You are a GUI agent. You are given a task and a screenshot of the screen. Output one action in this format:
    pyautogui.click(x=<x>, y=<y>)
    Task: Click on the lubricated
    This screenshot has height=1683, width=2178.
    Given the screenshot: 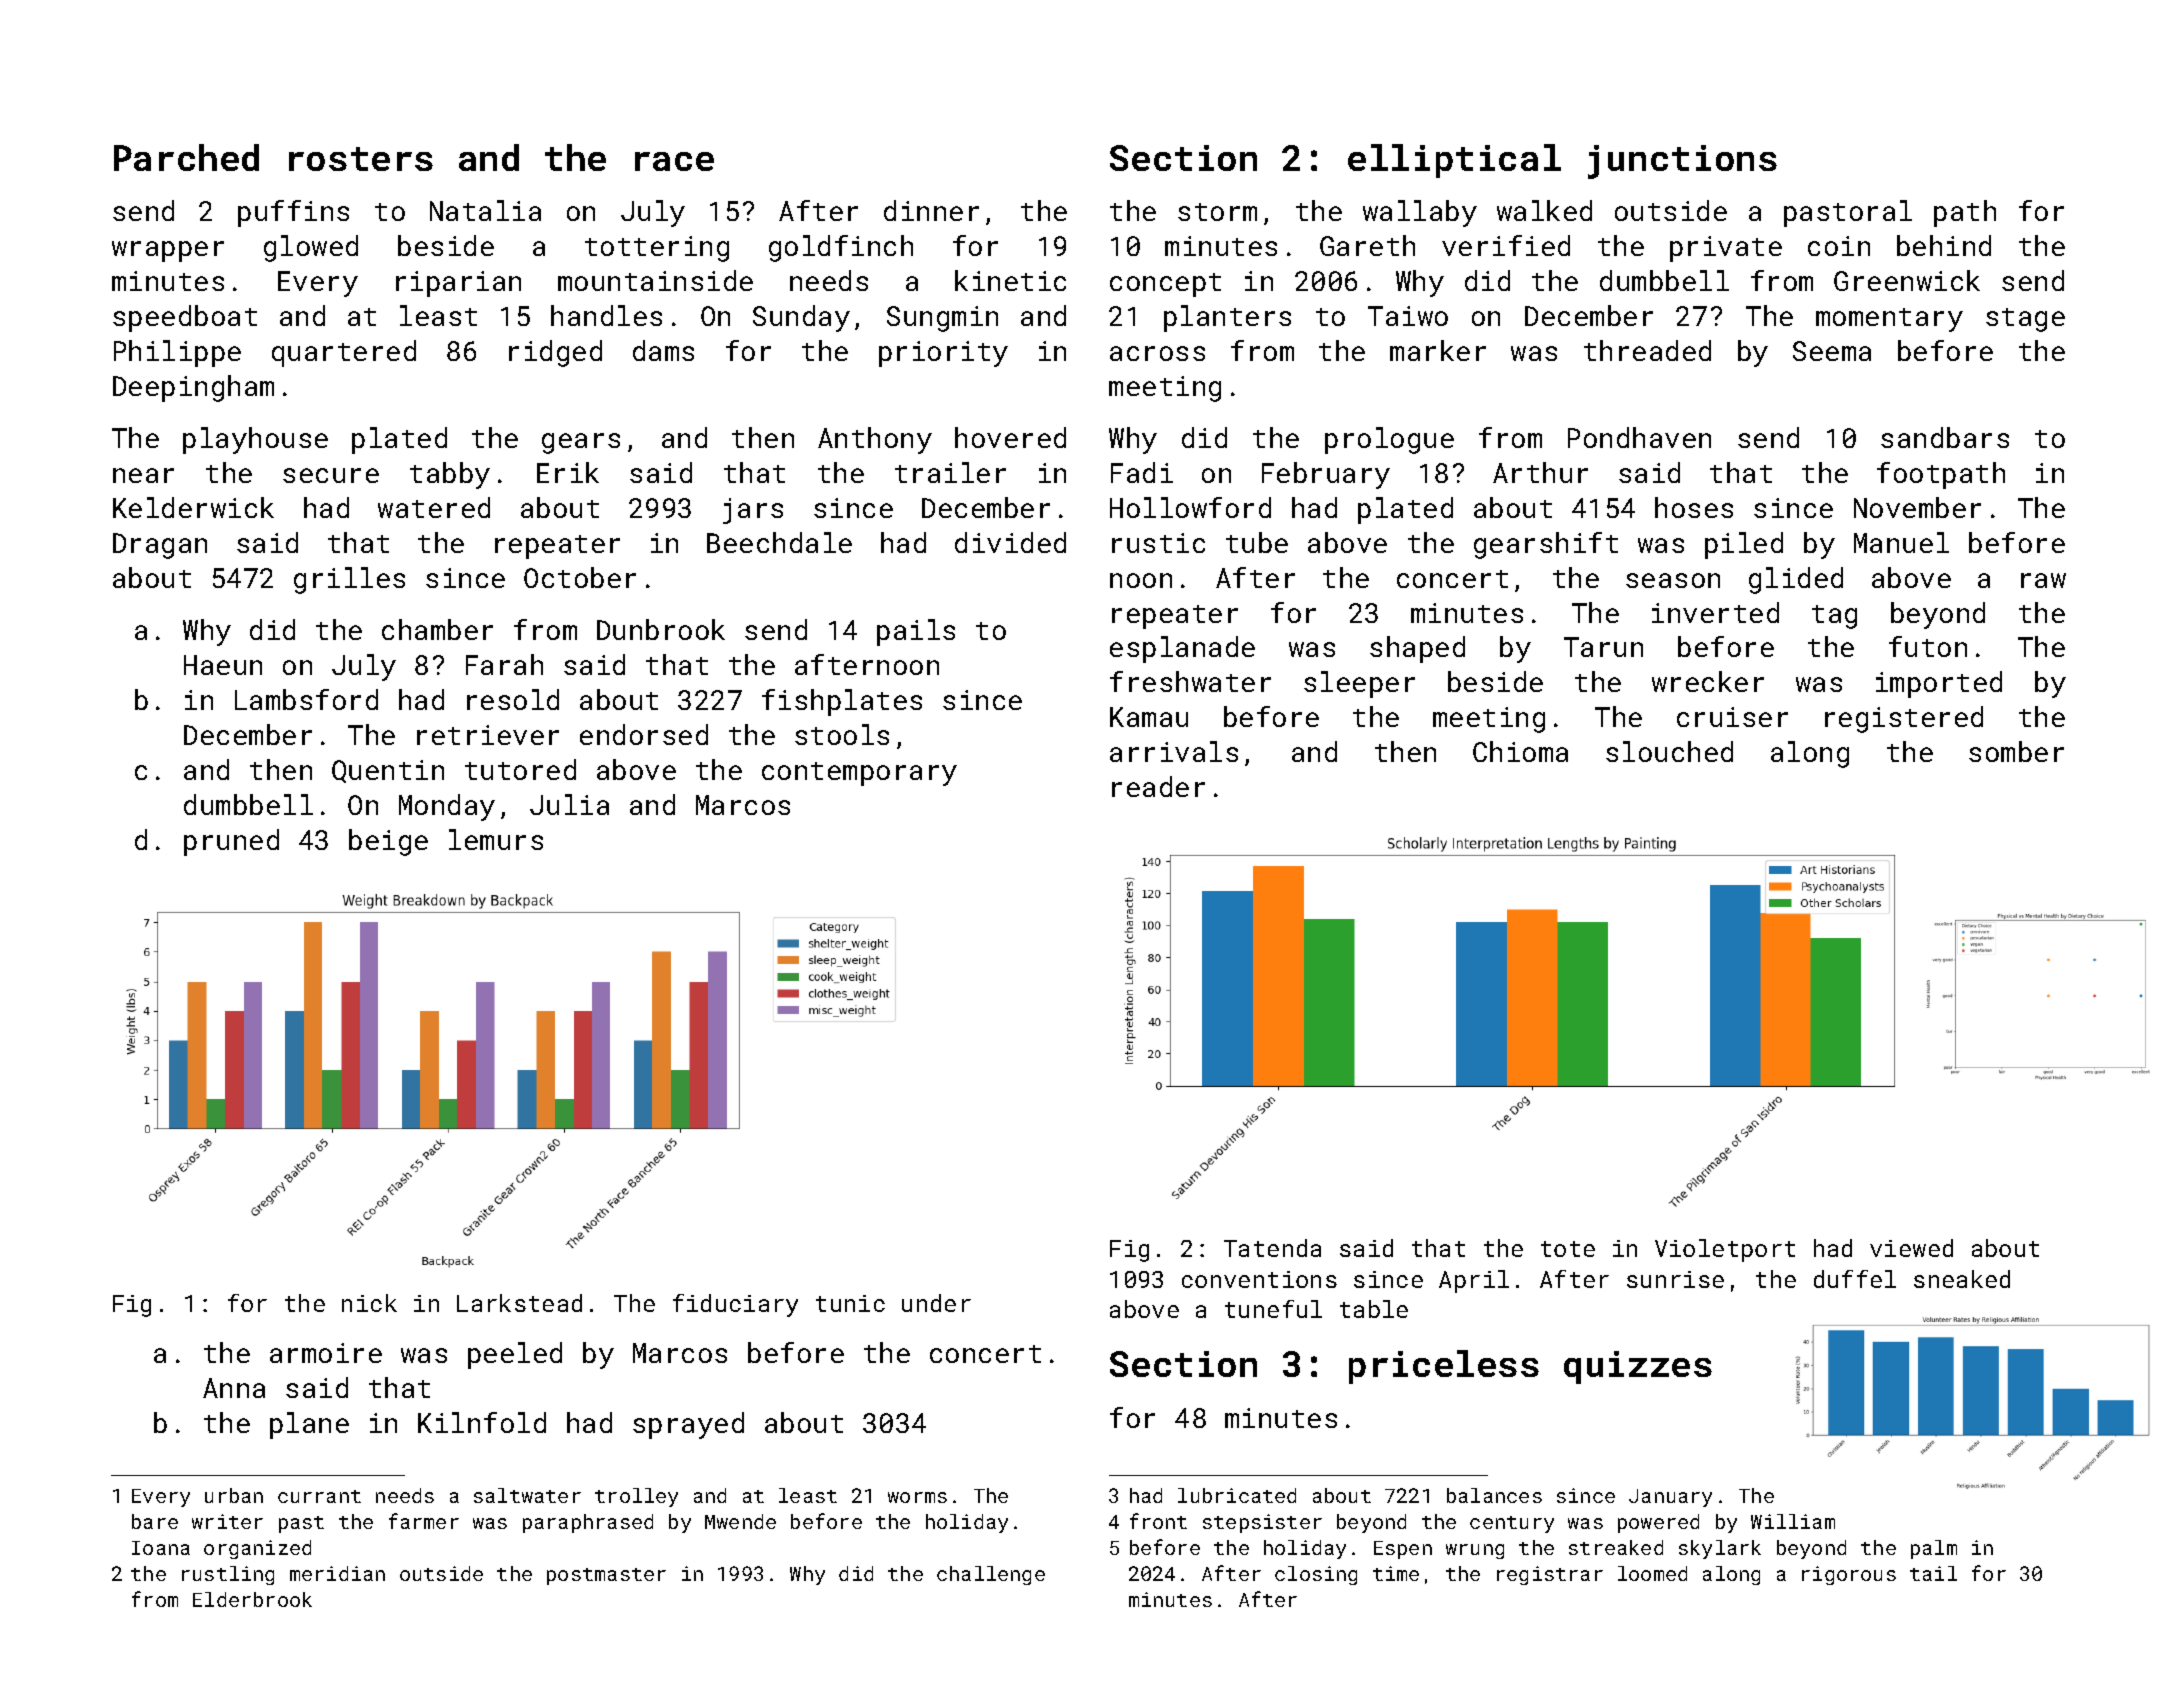 What is the action you would take?
    pyautogui.click(x=1237, y=1495)
